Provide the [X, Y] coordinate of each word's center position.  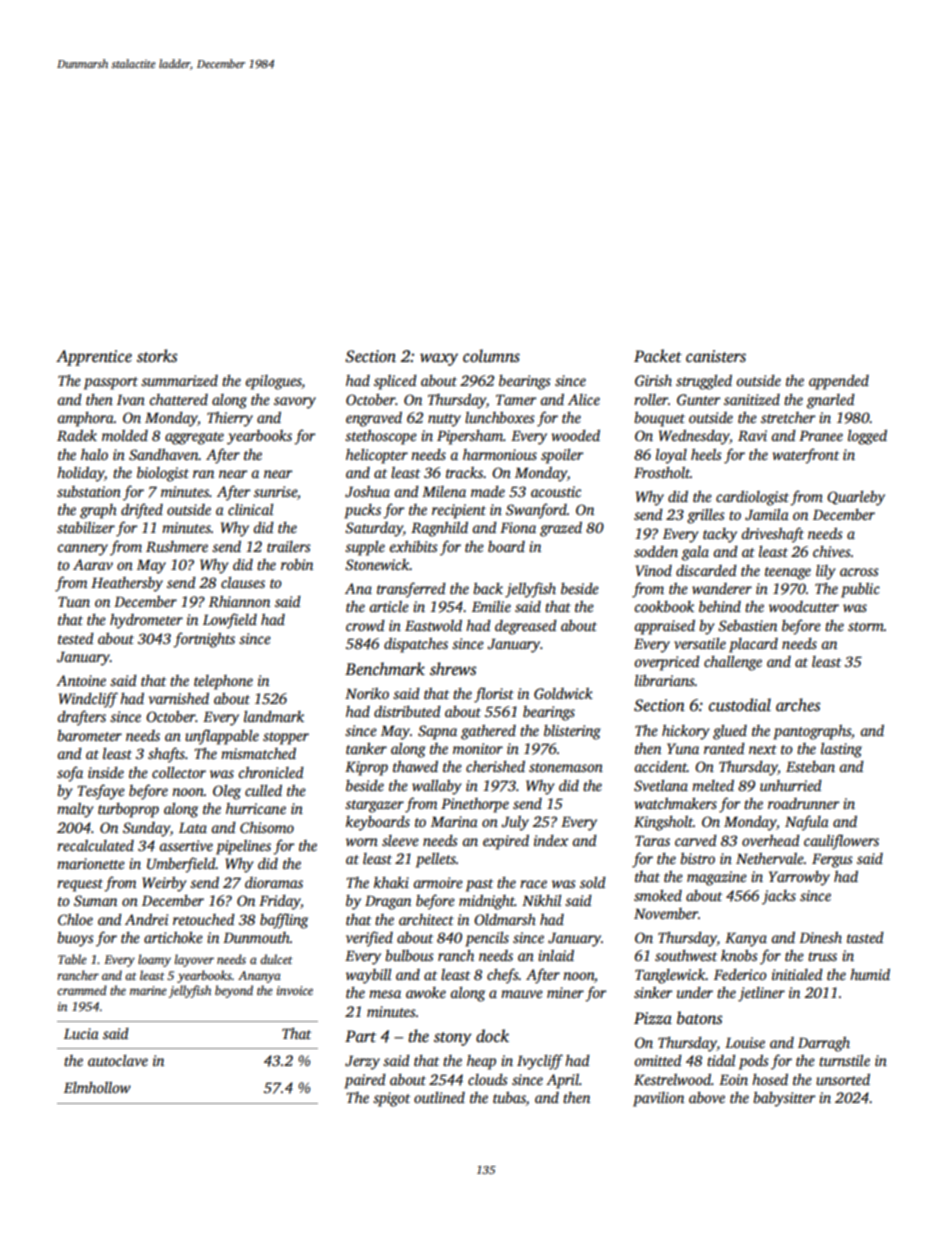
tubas [509, 1099]
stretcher [788, 417]
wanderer [722, 588]
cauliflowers [841, 842]
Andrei [146, 919]
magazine [717, 878]
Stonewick [377, 564]
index [551, 840]
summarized [179, 380]
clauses [243, 582]
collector [179, 772]
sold [593, 882]
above [707, 1097]
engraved [374, 419]
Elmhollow [97, 1087]
